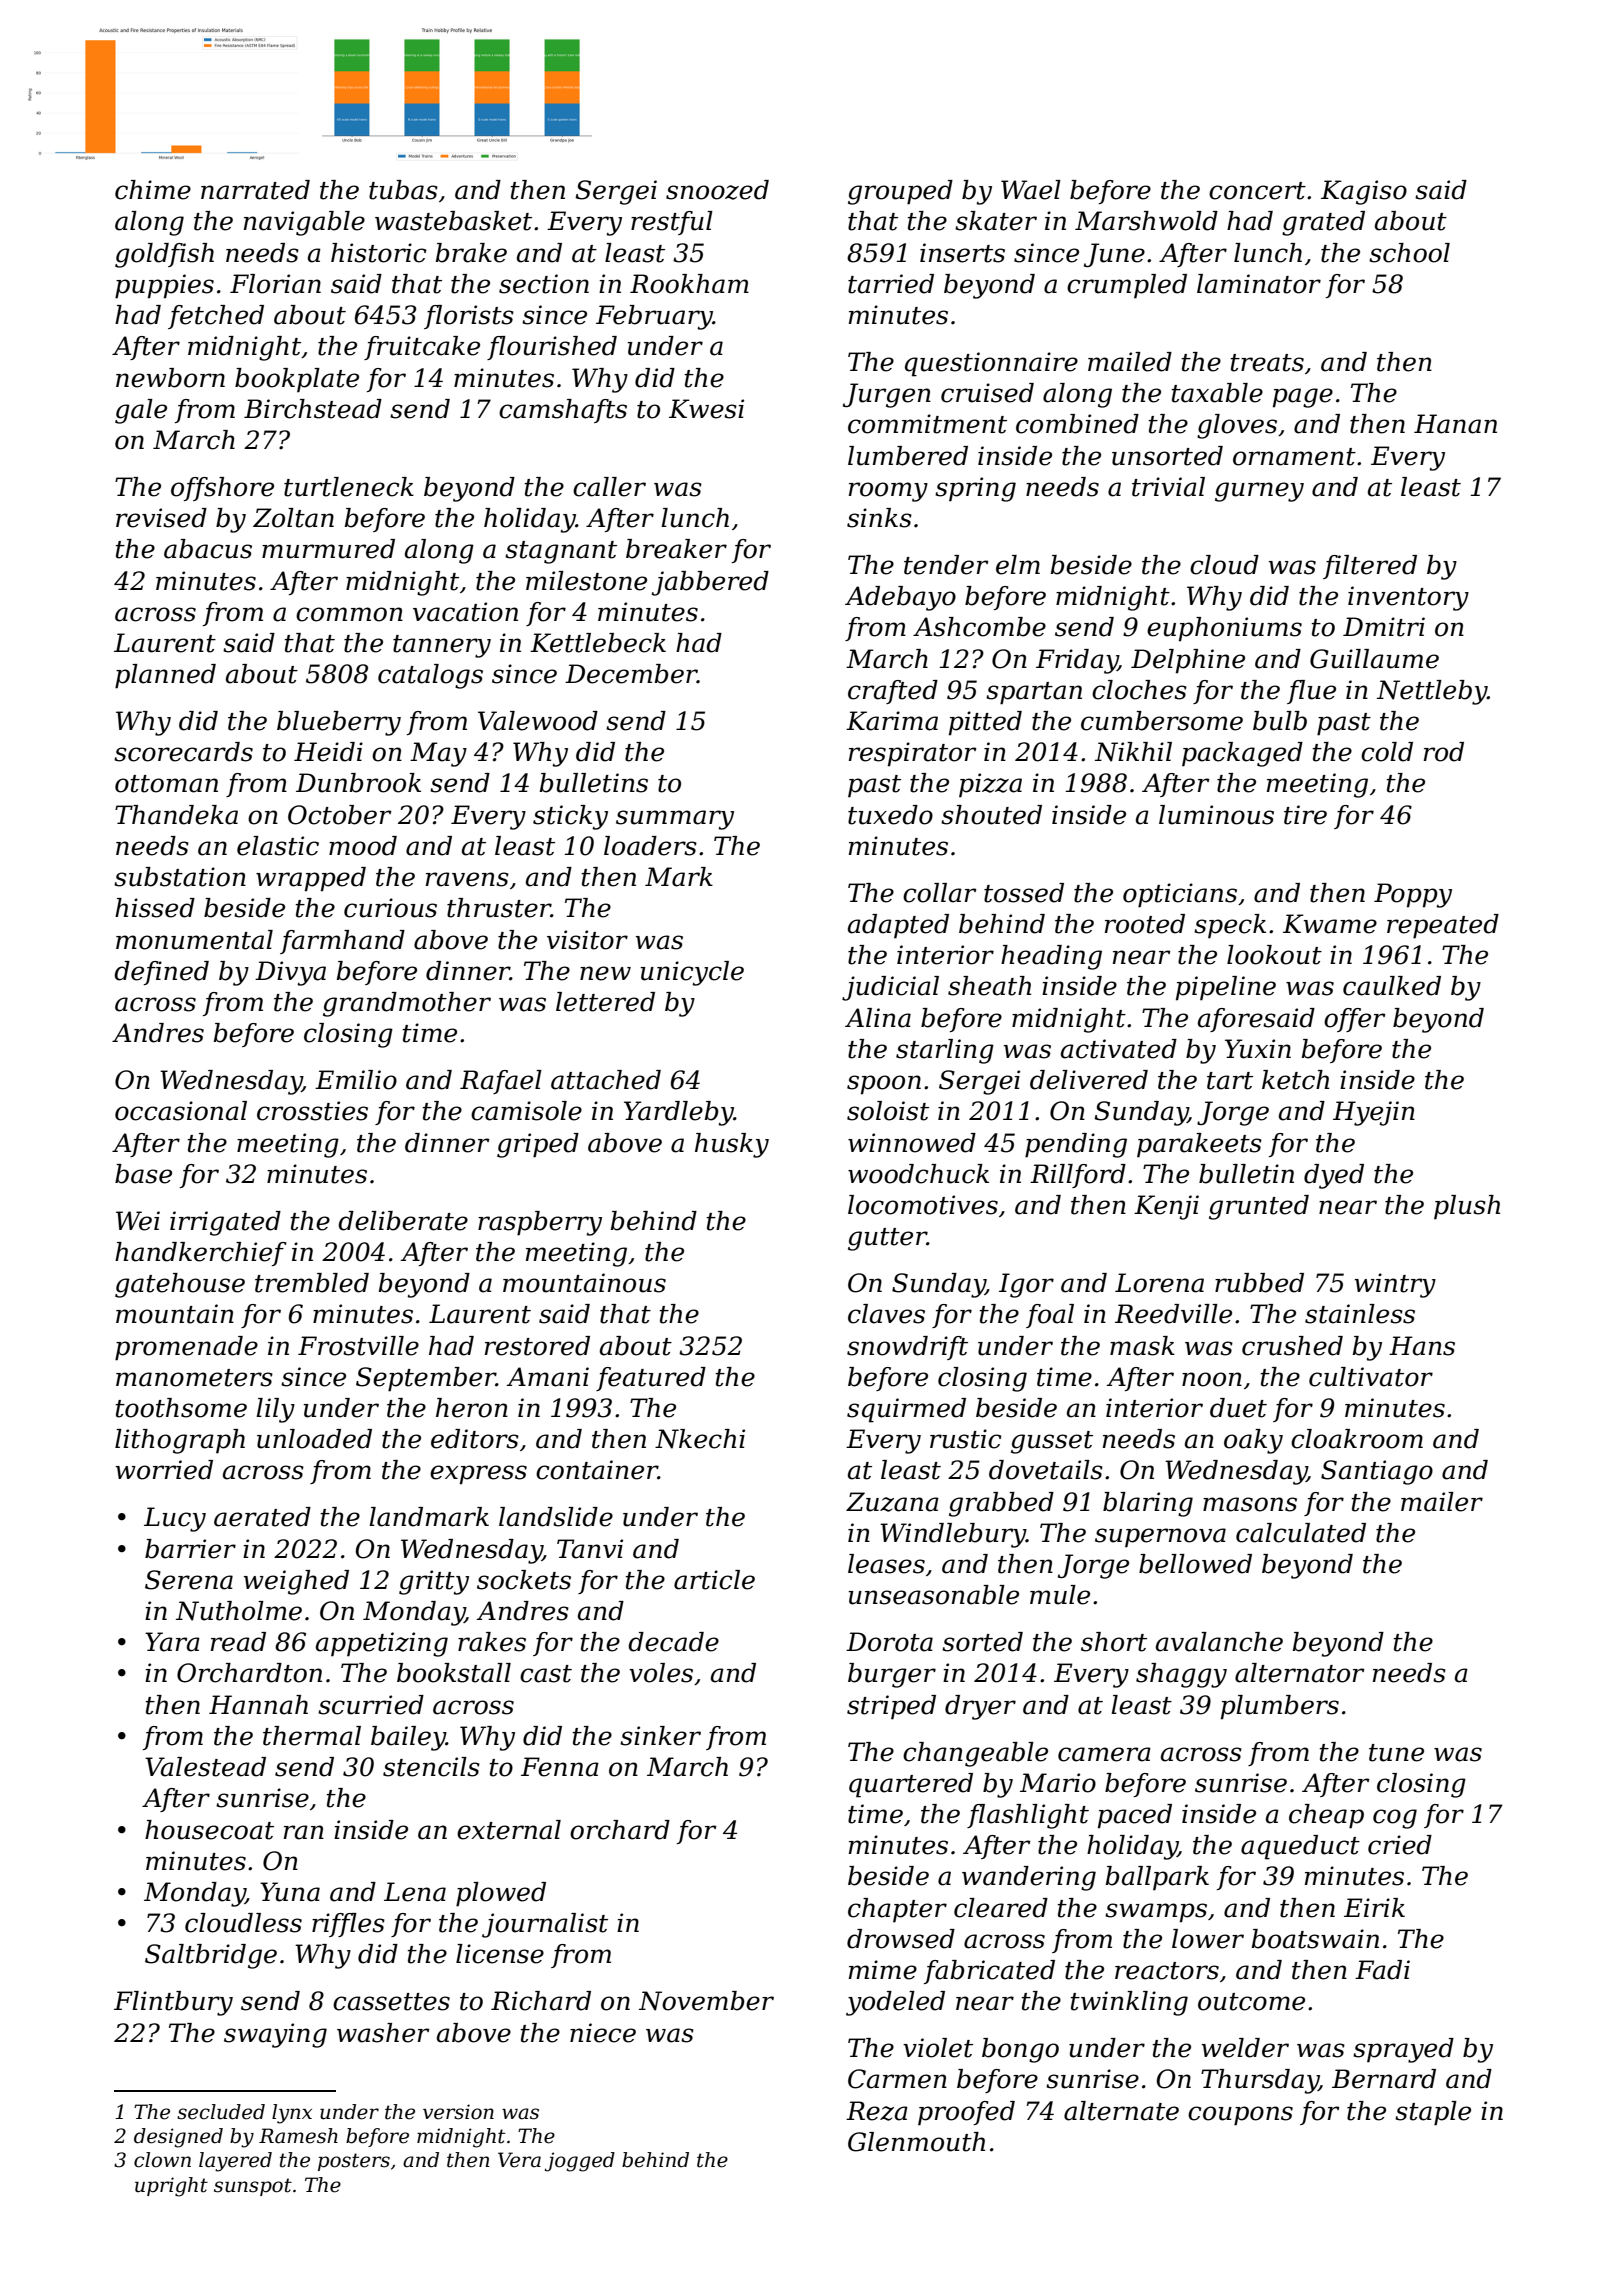  Describe the element at coordinates (597, 1470) in the screenshot. I see `container` at that location.
